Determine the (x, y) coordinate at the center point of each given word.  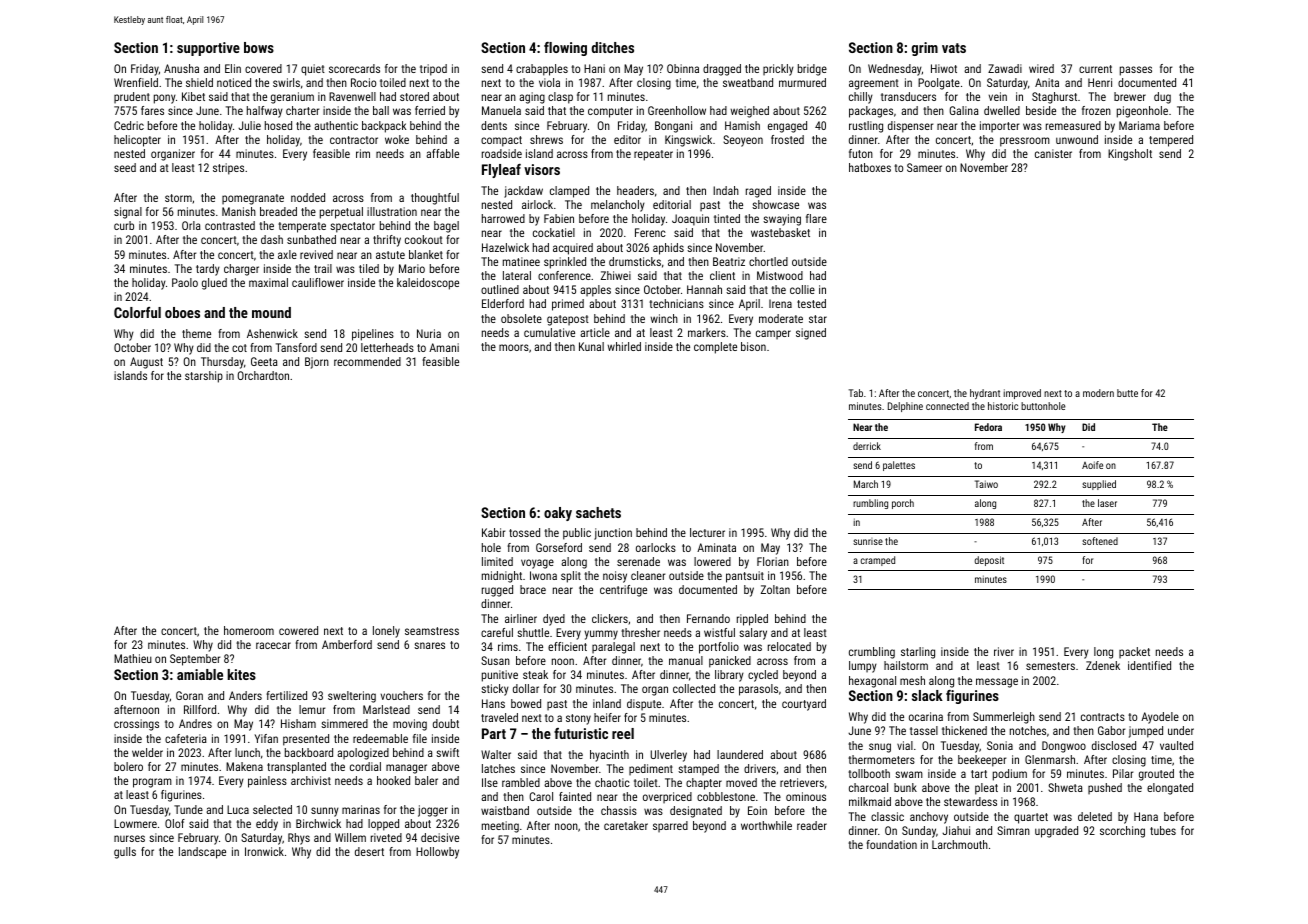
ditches (612, 47)
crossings (136, 725)
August (146, 363)
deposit (989, 561)
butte (1127, 393)
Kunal (591, 346)
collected (694, 688)
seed (125, 167)
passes (1136, 71)
